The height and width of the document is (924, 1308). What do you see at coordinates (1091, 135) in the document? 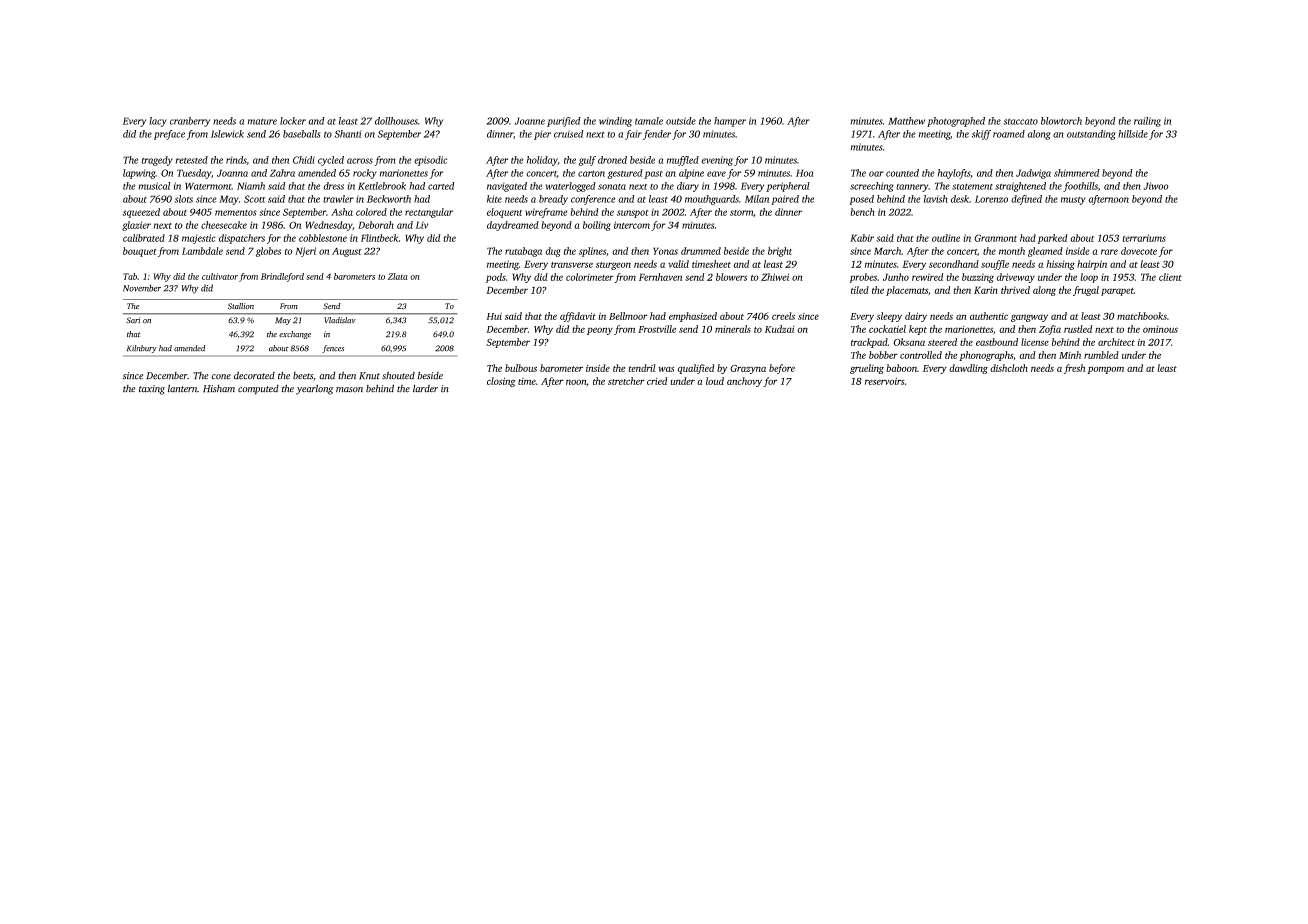
I see `outstanding` at bounding box center [1091, 135].
